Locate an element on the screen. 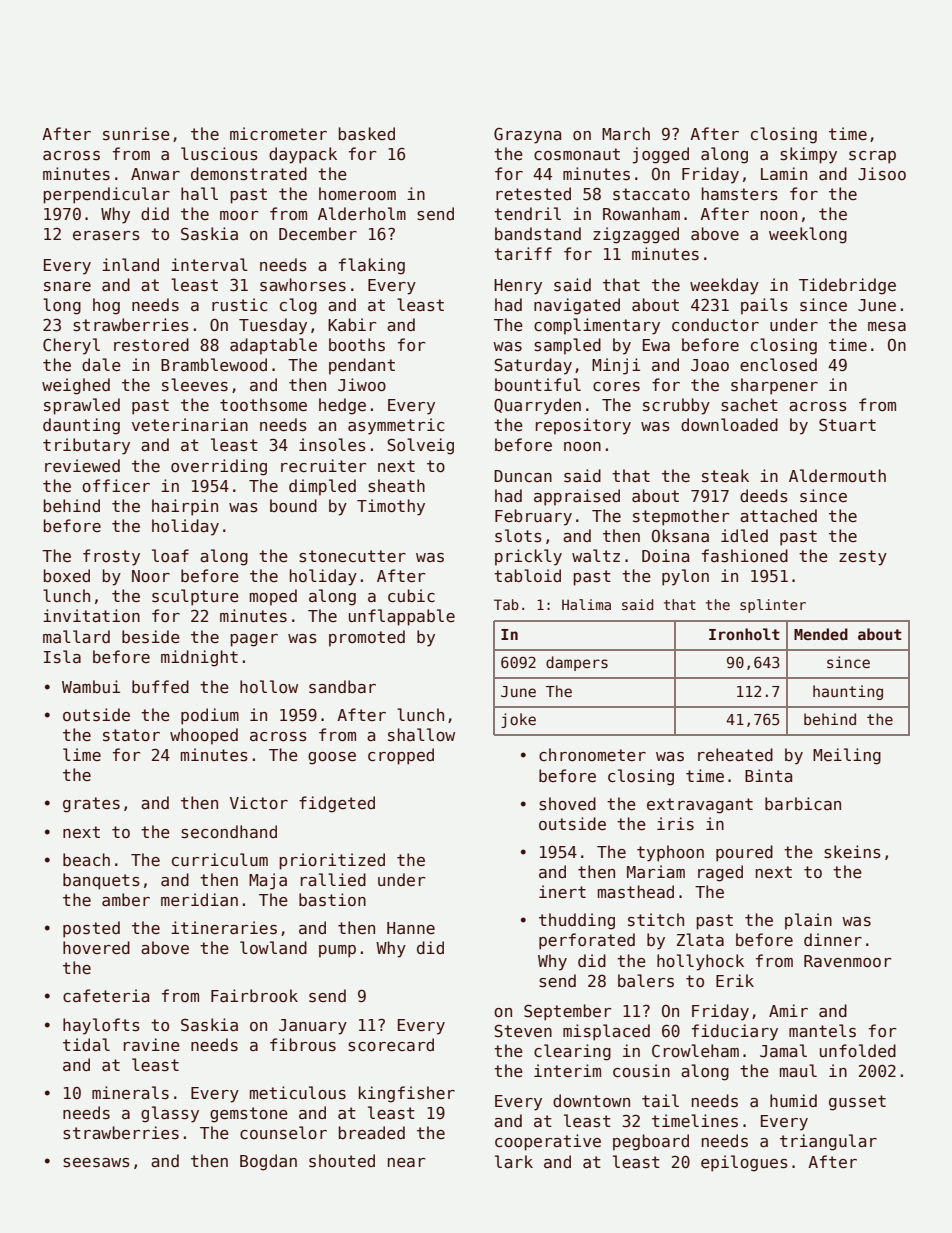  ravine is located at coordinates (152, 1044).
